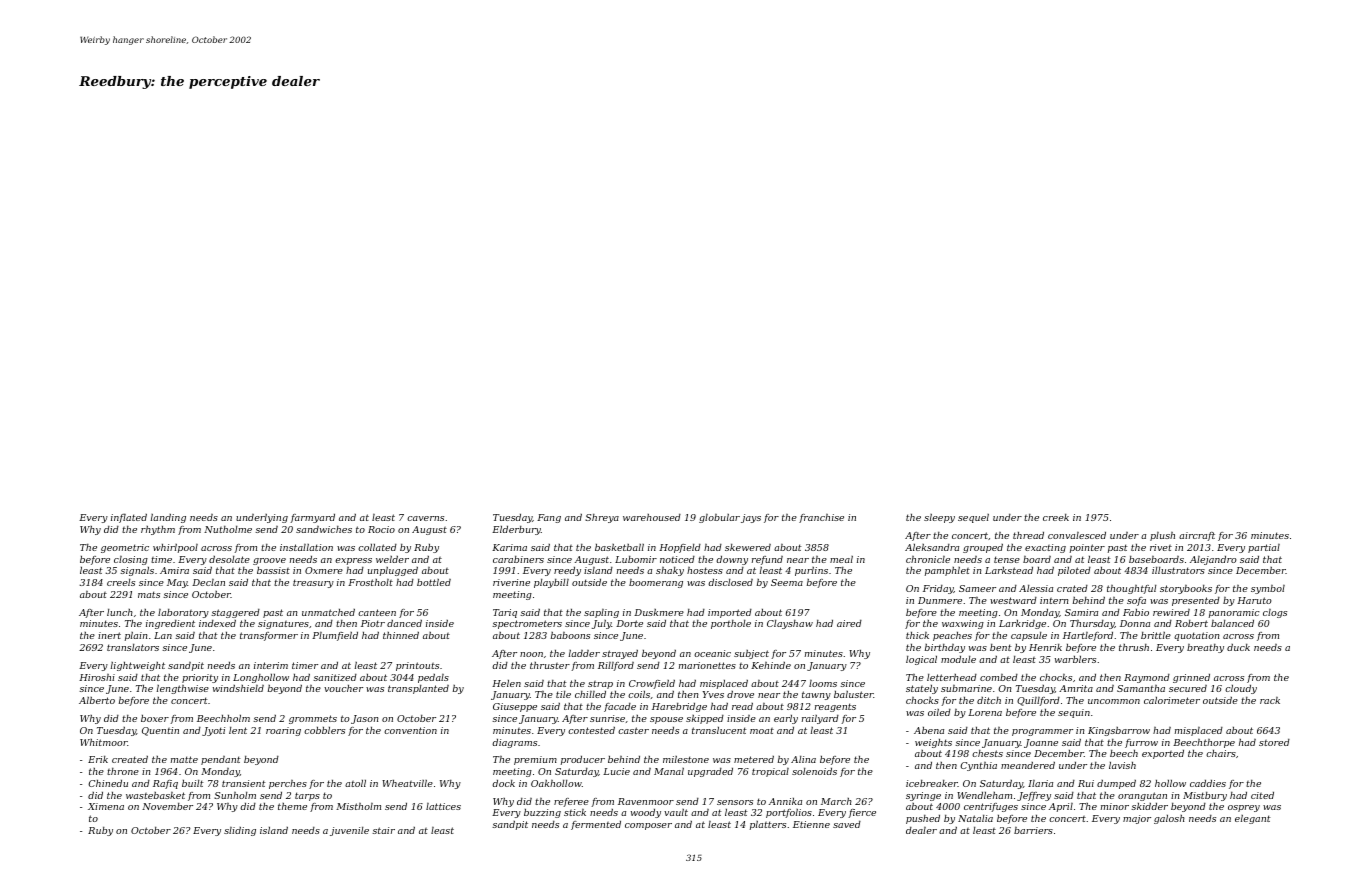 Image resolution: width=1372 pixels, height=887 pixels. I want to click on balanced, so click(1232, 623).
